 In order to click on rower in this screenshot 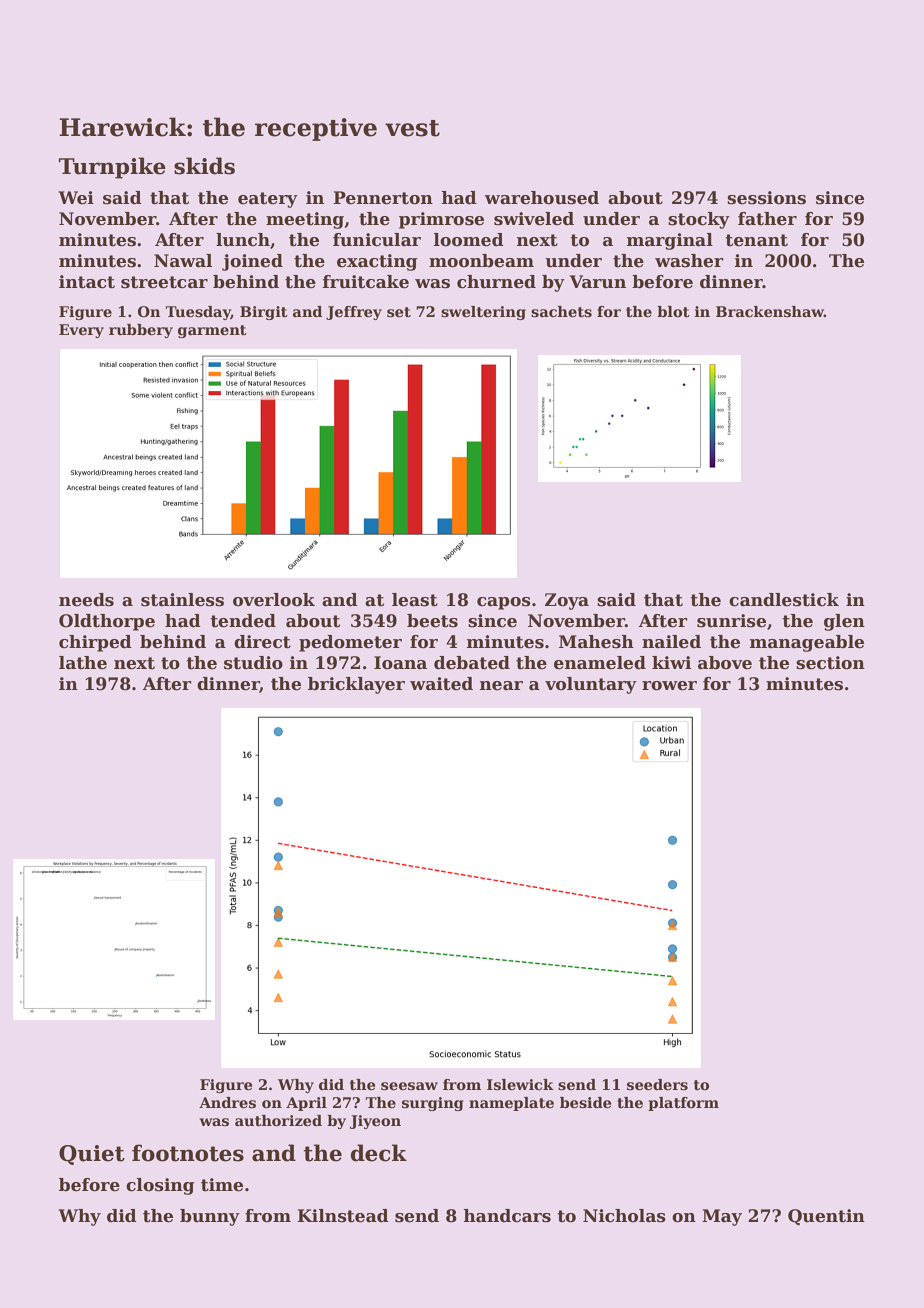, I will do `click(669, 686)`.
